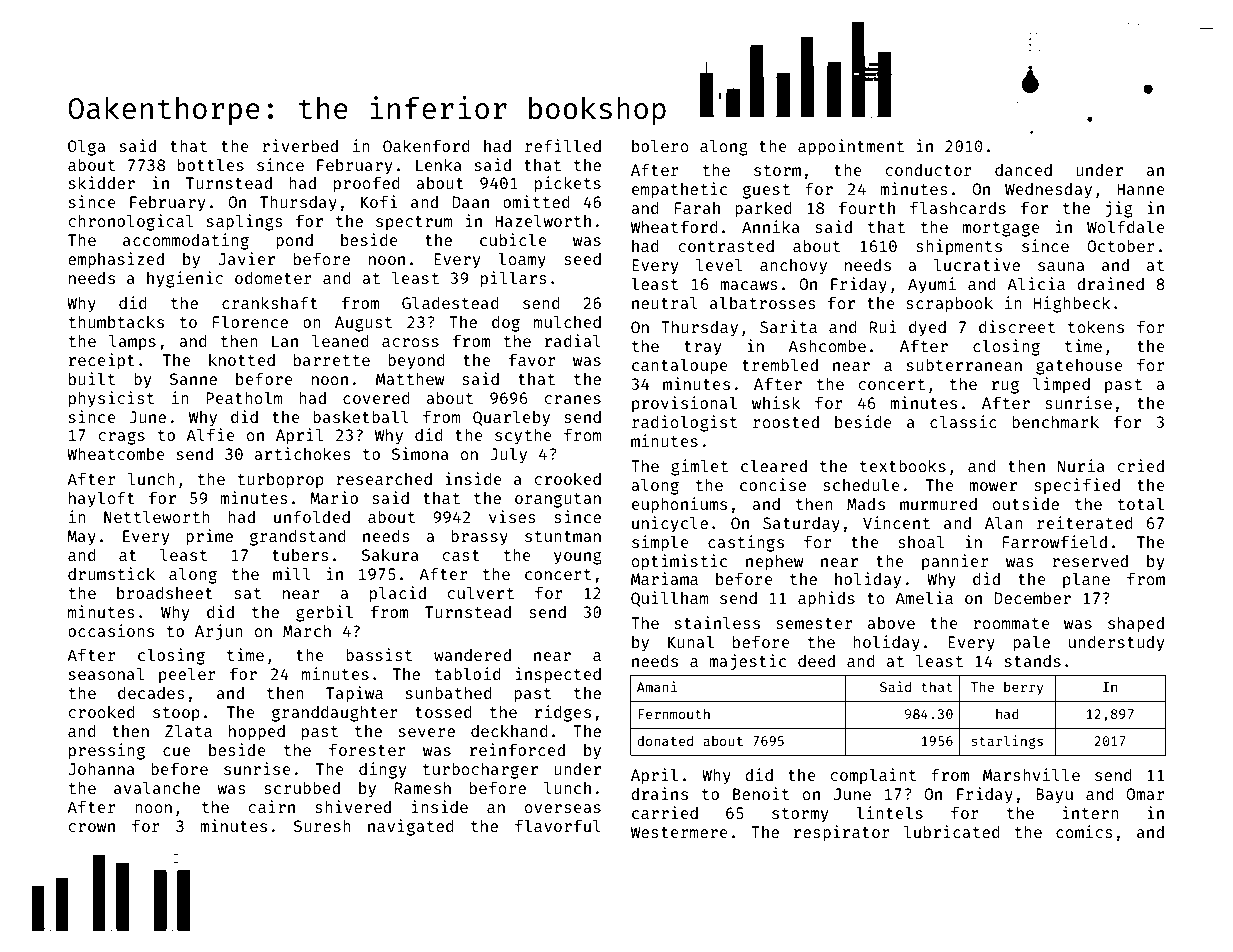 This document has width=1233, height=952. I want to click on Wheatford, so click(674, 226).
